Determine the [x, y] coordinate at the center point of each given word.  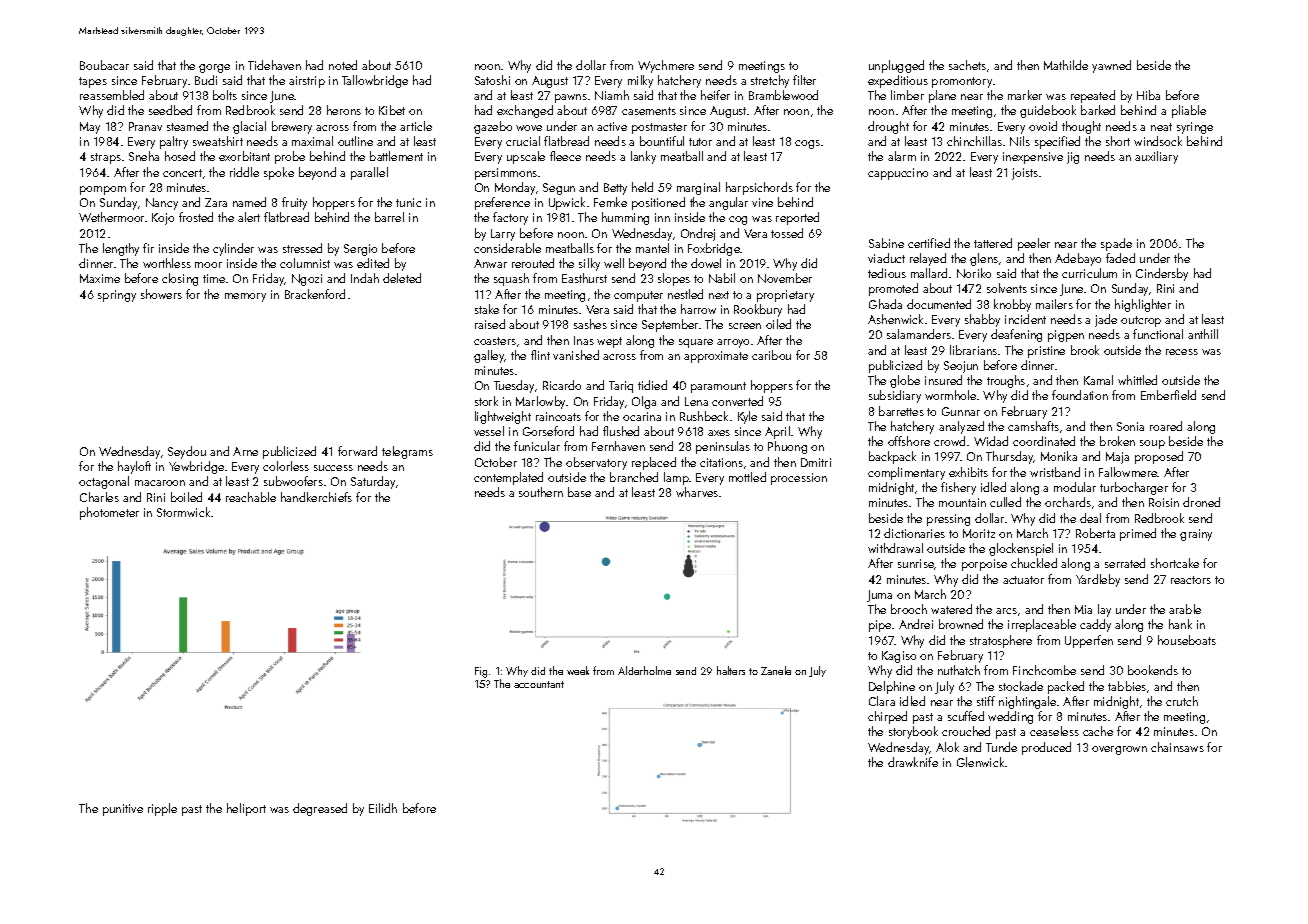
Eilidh [383, 808]
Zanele [776, 670]
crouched [966, 731]
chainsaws [1177, 747]
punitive [123, 810]
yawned [1111, 66]
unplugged [896, 66]
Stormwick [183, 512]
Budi [206, 80]
